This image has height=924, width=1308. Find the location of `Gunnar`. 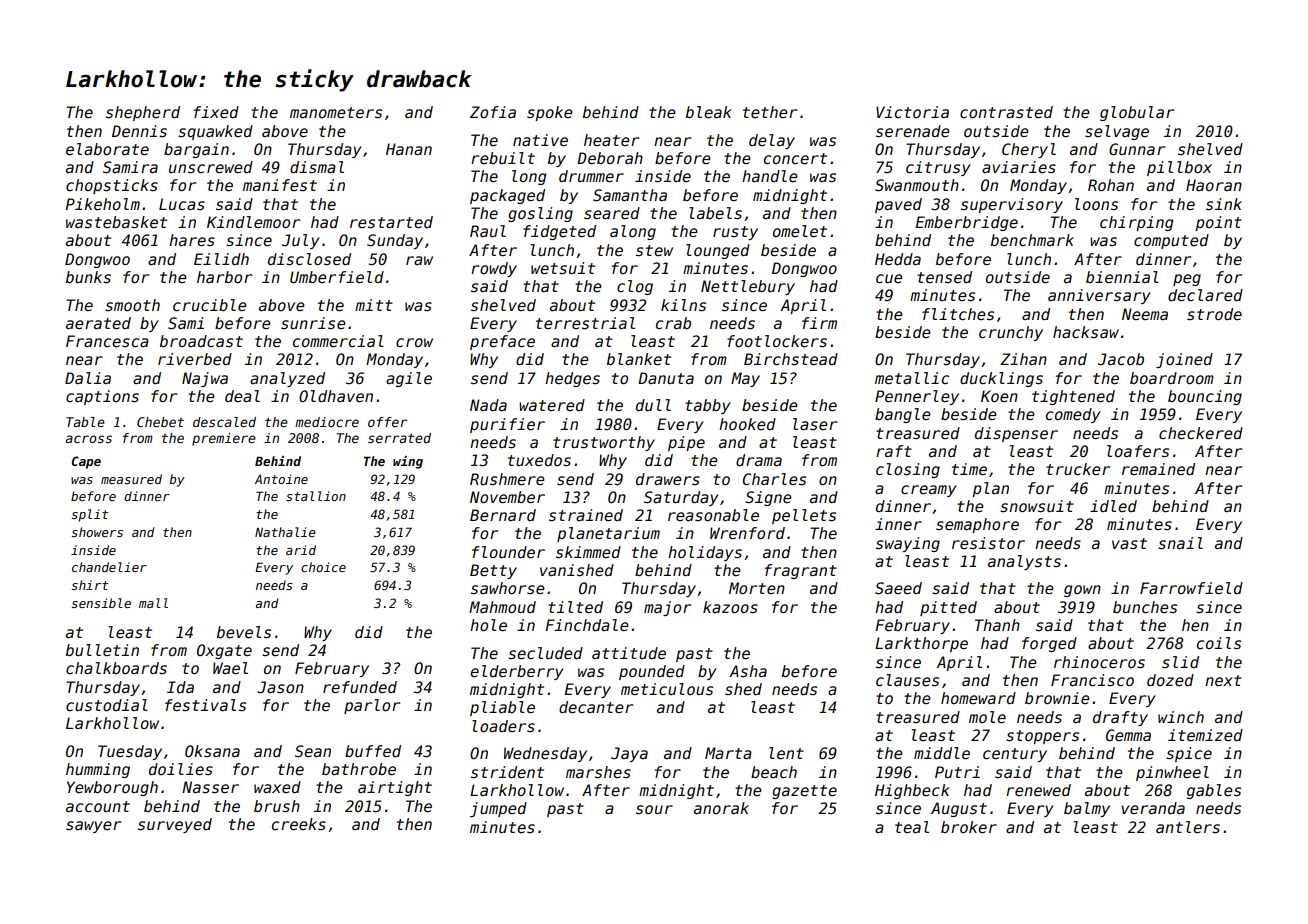

Gunnar is located at coordinates (1137, 149).
